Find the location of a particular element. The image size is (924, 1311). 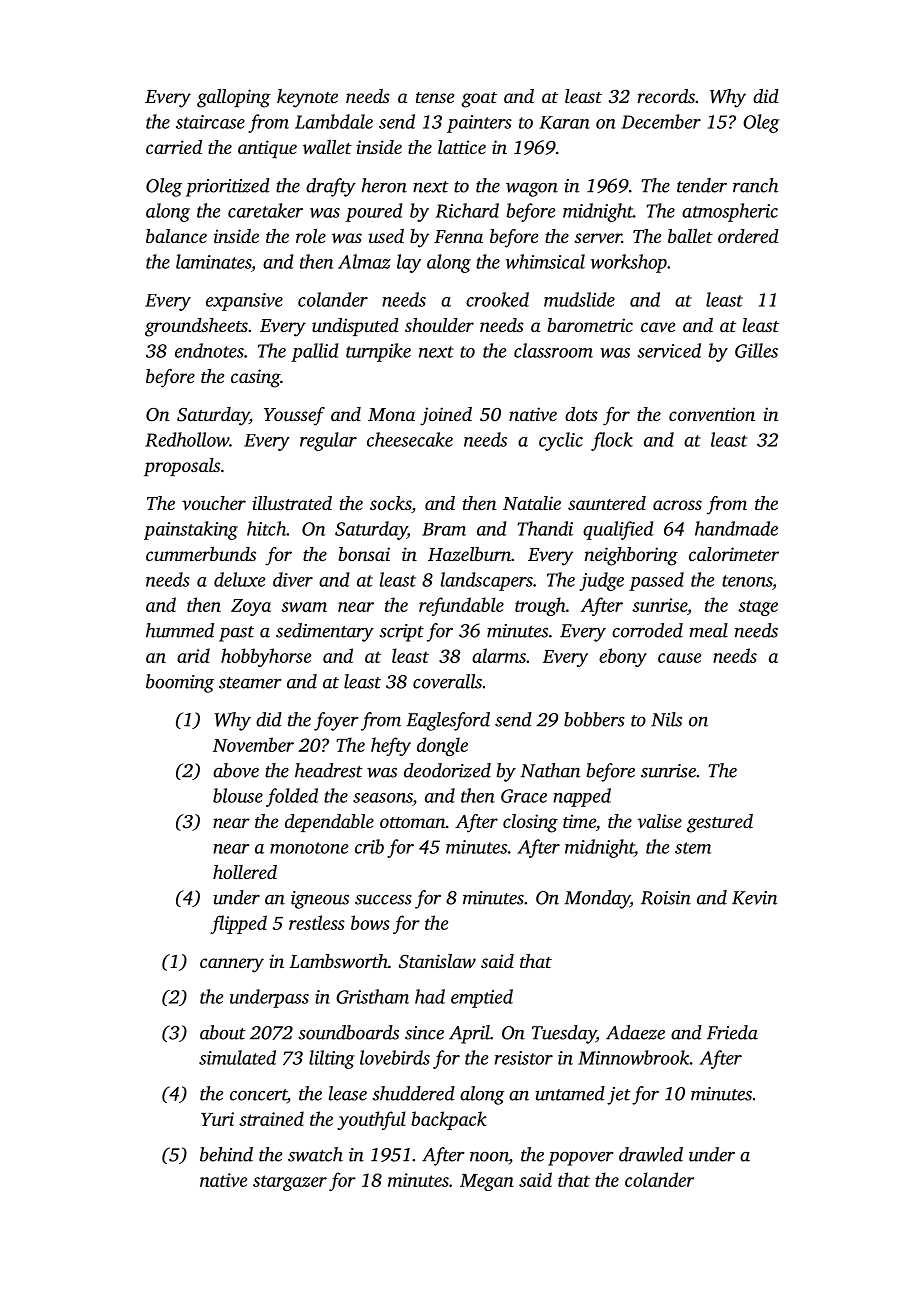

cheesecake is located at coordinates (410, 439).
